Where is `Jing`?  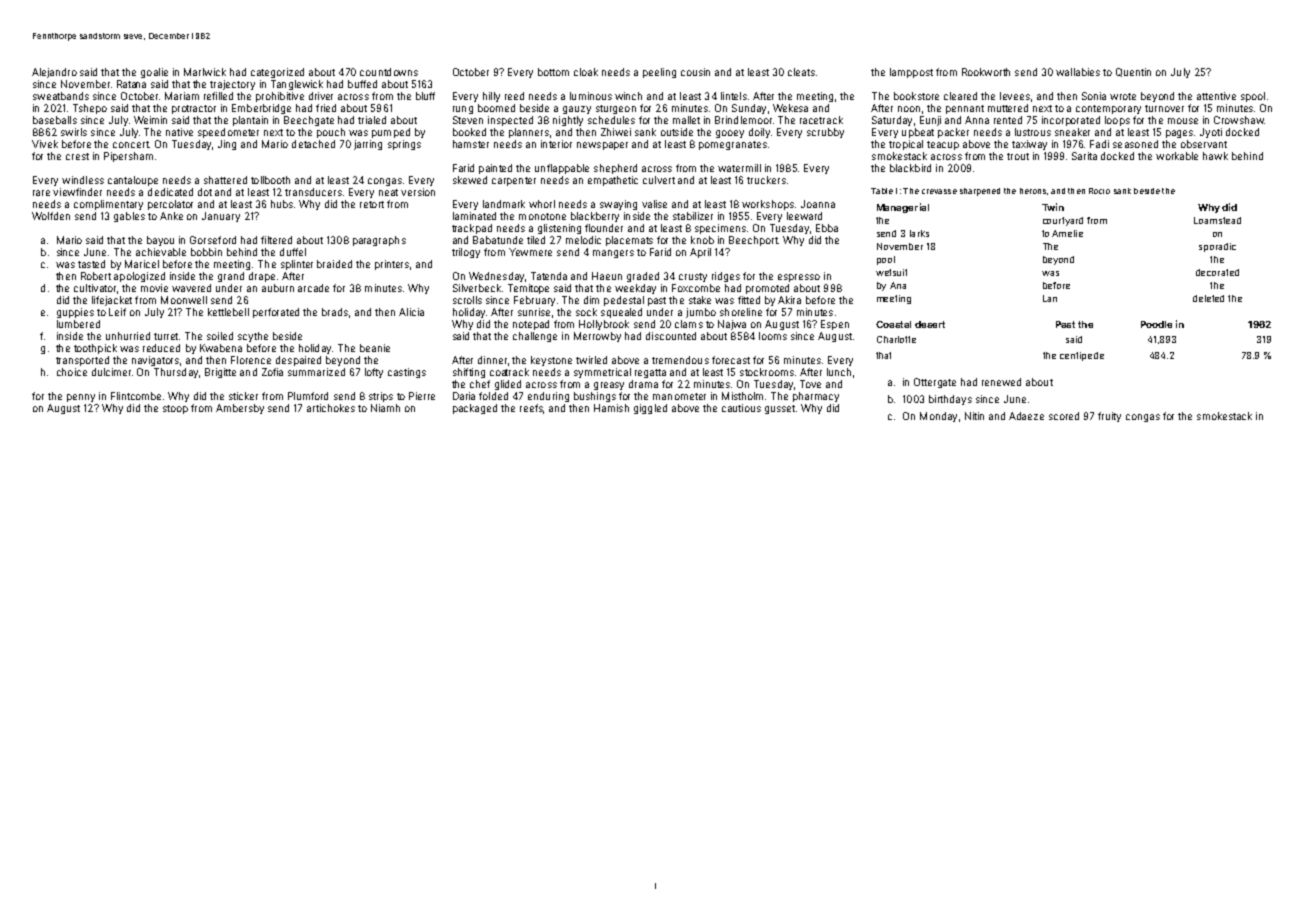
Jing is located at coordinates (227, 145).
